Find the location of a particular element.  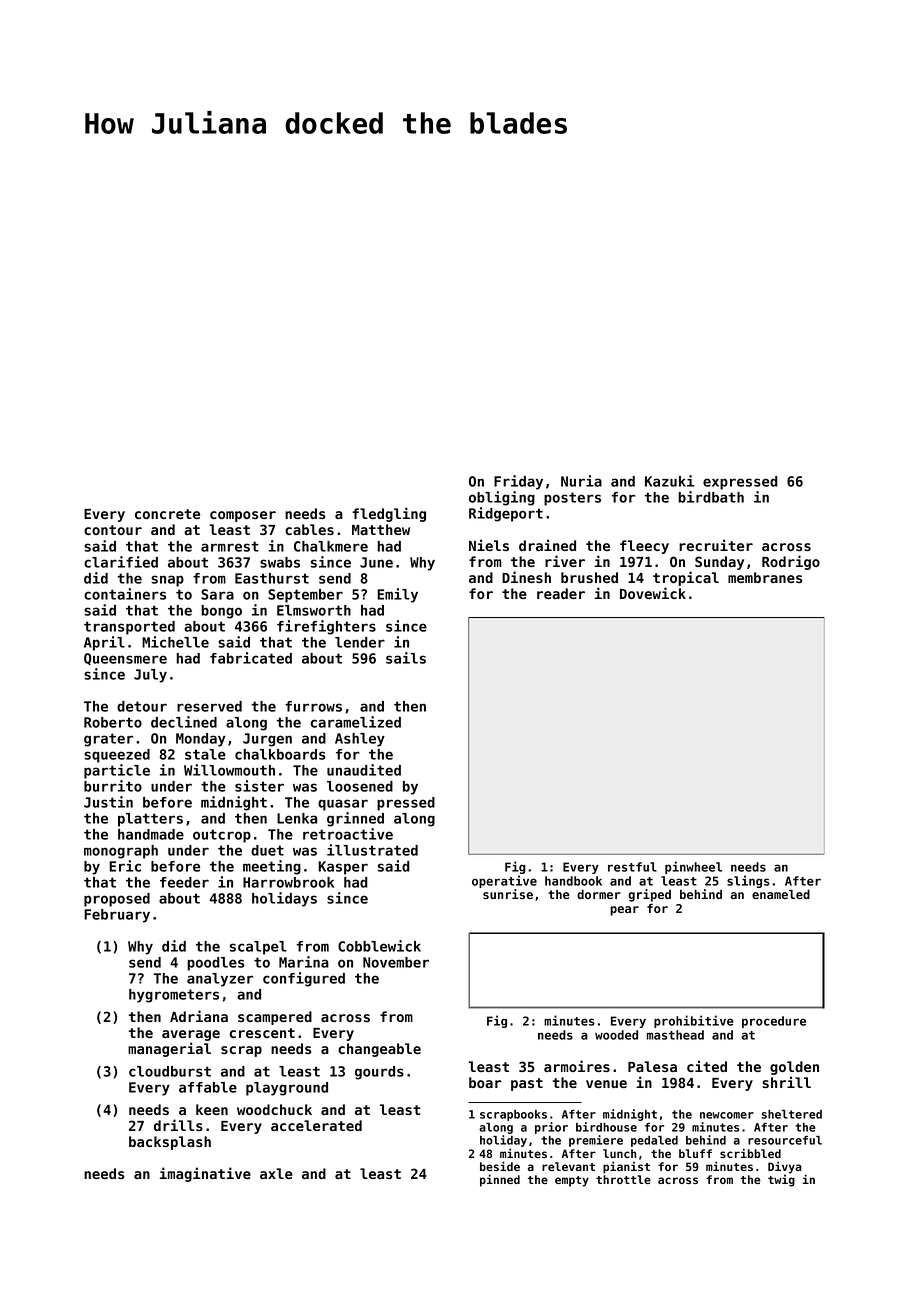

Rodrigo is located at coordinates (791, 562).
